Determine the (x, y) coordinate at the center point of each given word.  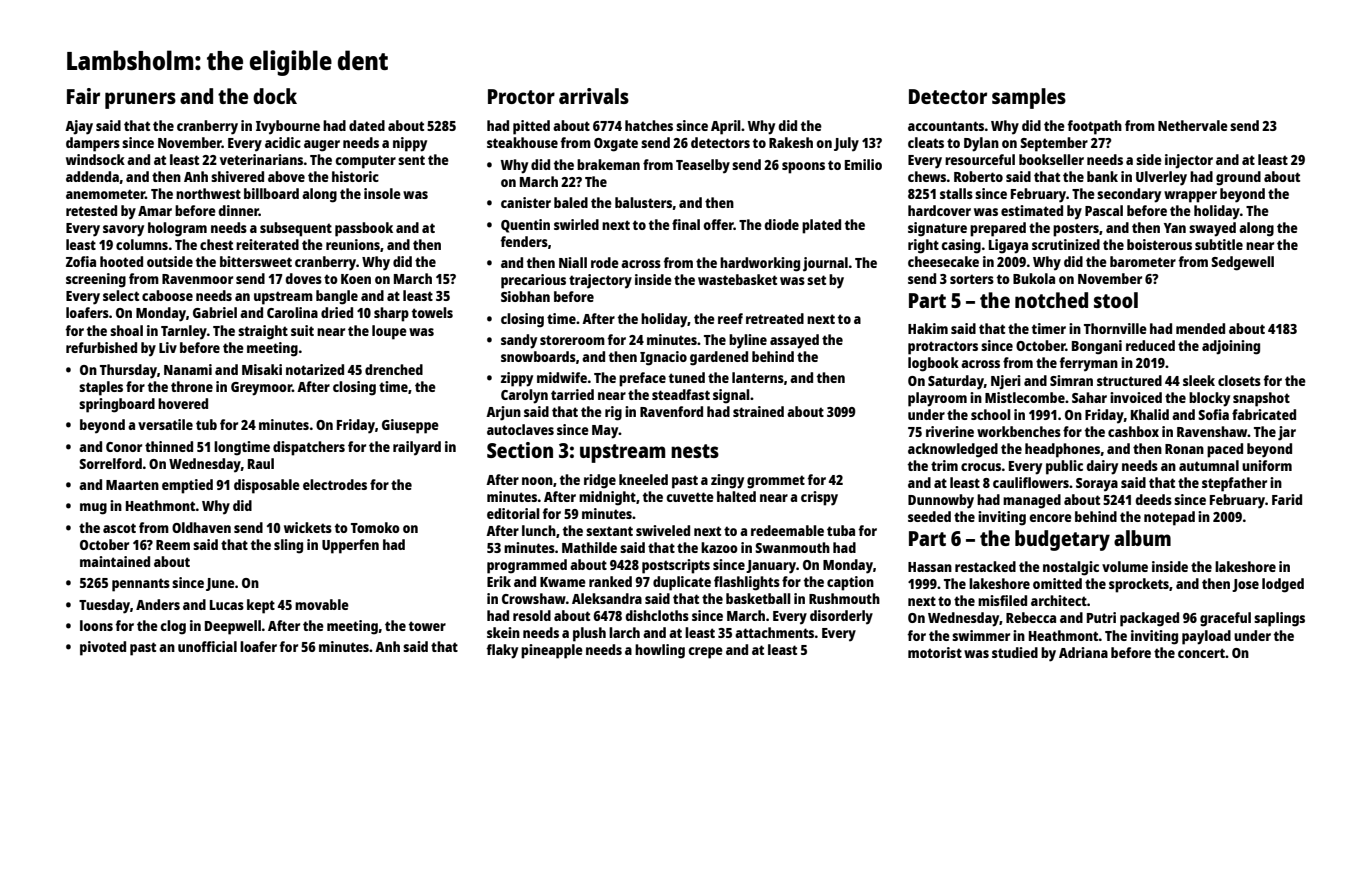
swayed (1212, 229)
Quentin (525, 226)
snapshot (1261, 399)
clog (173, 627)
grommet (776, 482)
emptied (187, 486)
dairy (1102, 467)
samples (1029, 98)
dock (275, 96)
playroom (937, 399)
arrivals (594, 96)
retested (91, 210)
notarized (315, 369)
